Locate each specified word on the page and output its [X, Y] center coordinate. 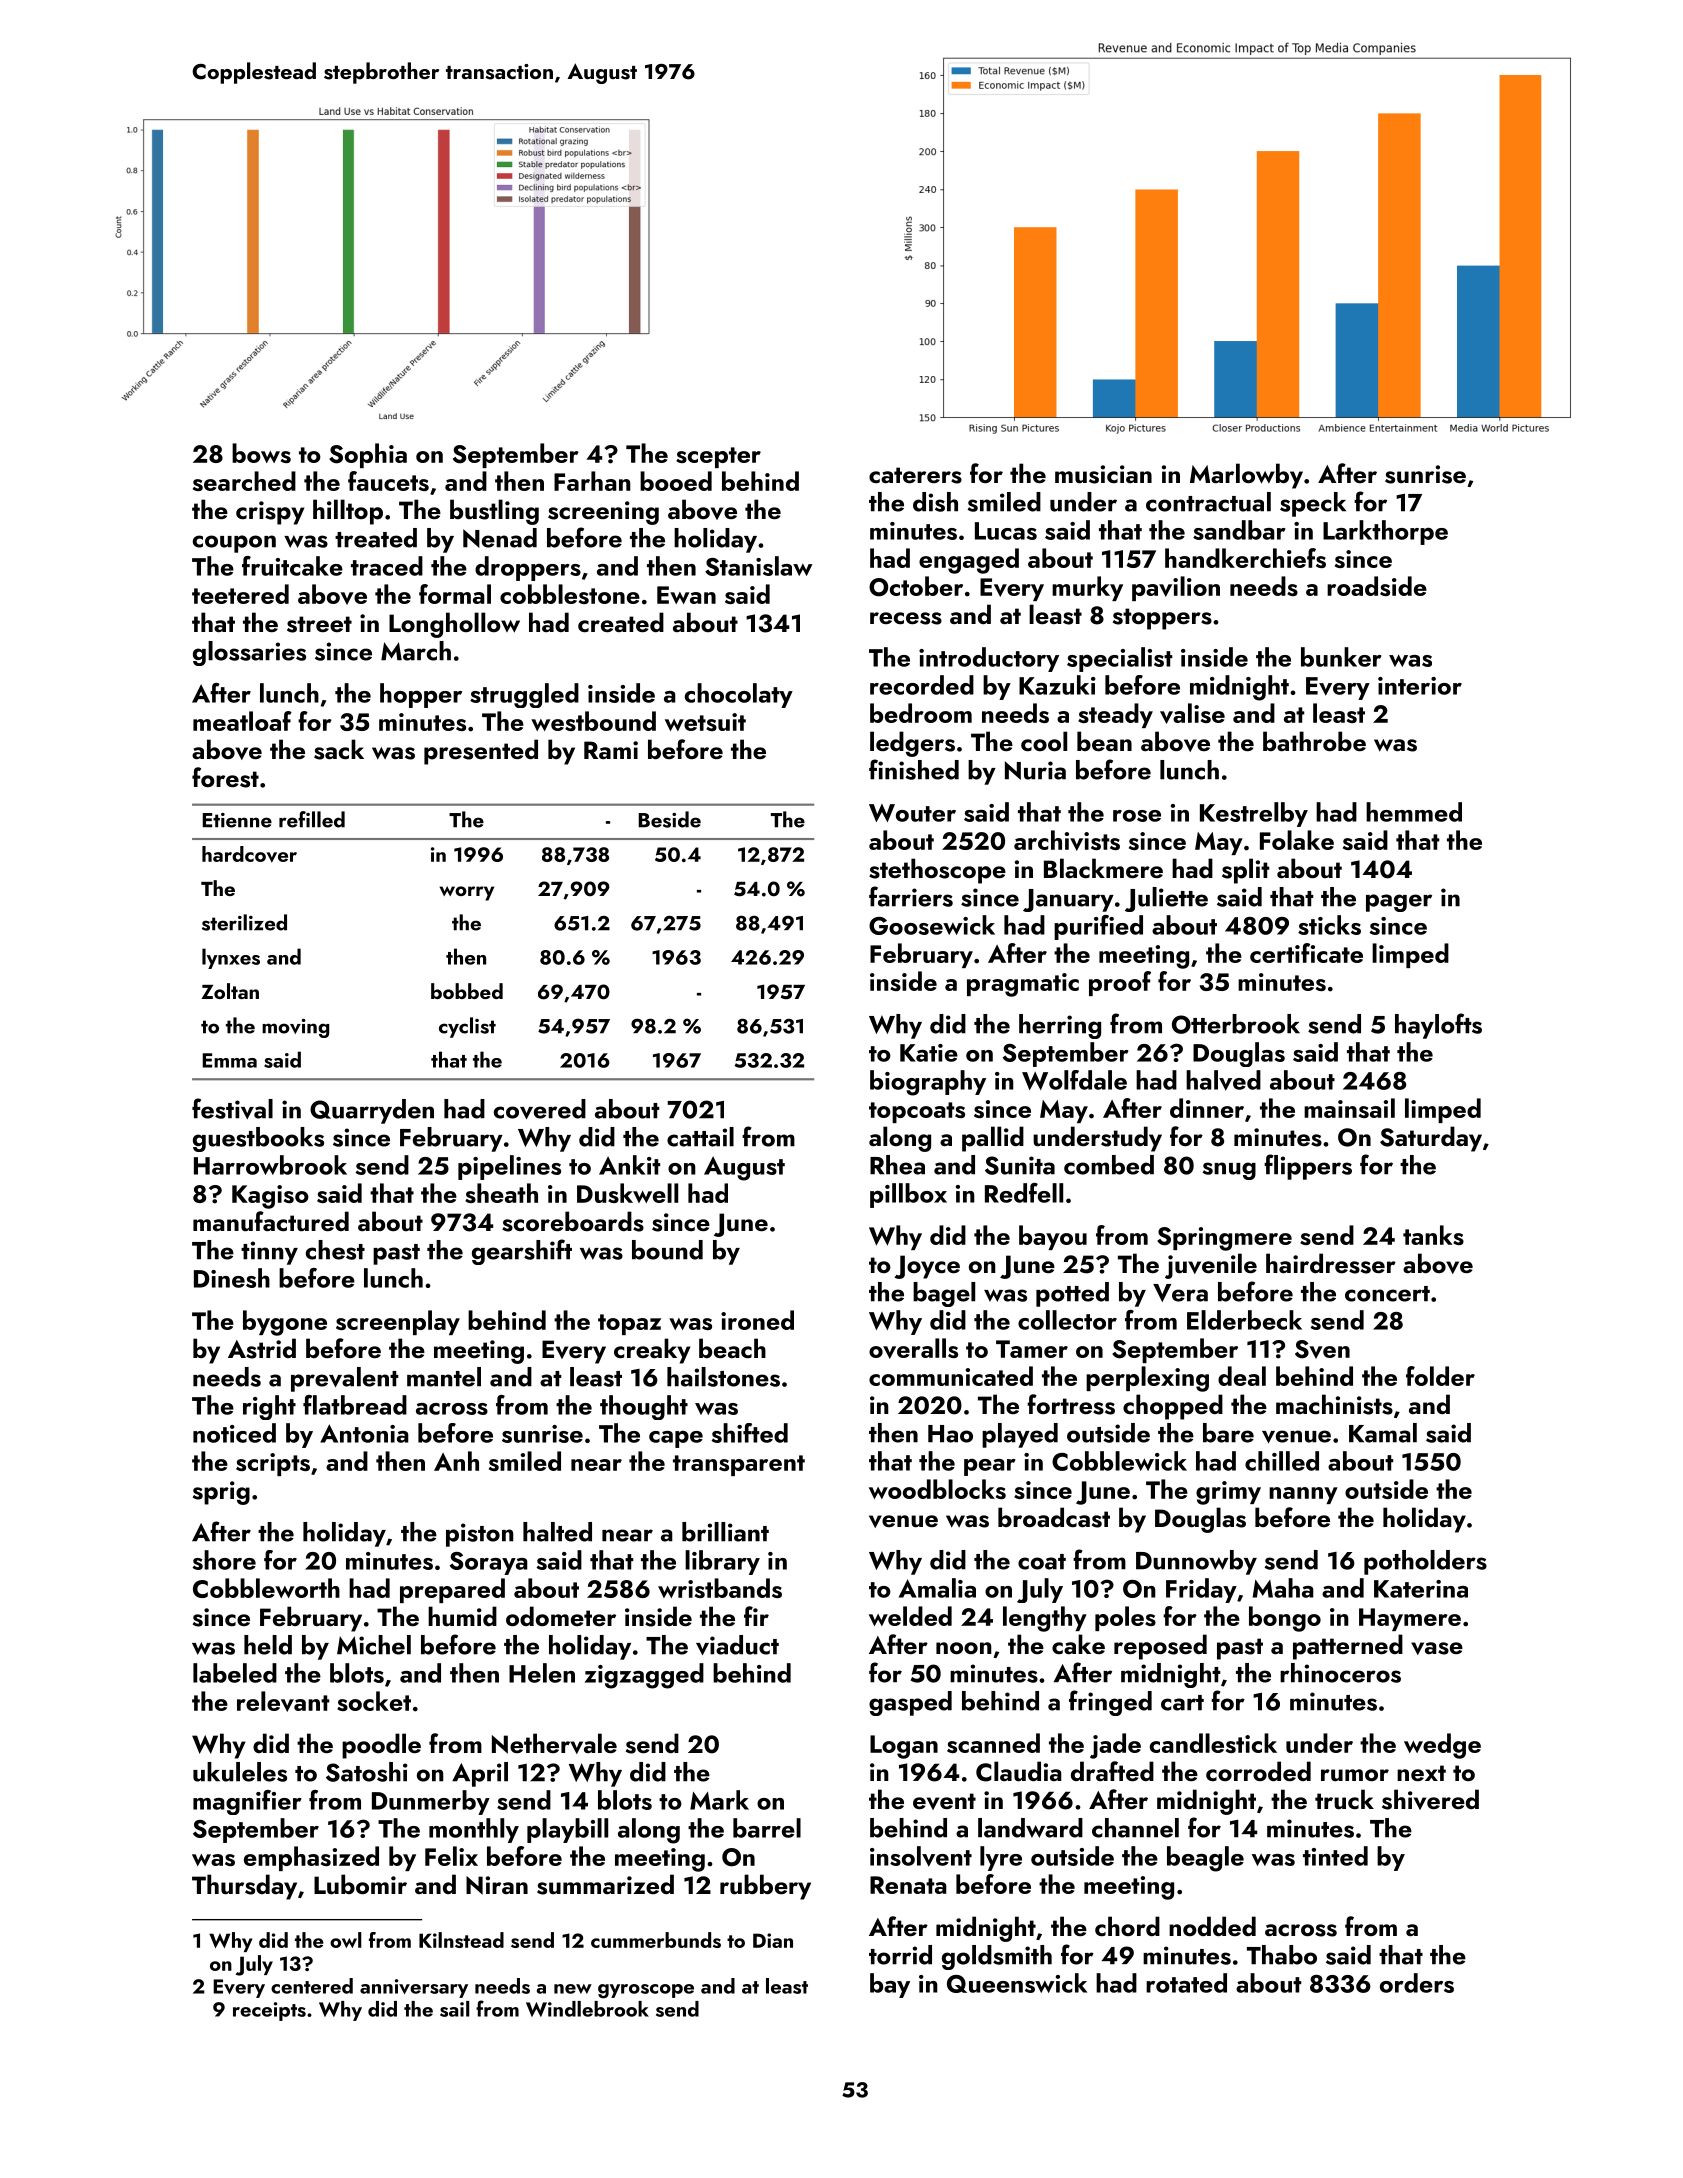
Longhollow [454, 625]
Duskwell [627, 1193]
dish [935, 502]
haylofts [1438, 1026]
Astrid [262, 1348]
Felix [451, 1856]
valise [1192, 713]
